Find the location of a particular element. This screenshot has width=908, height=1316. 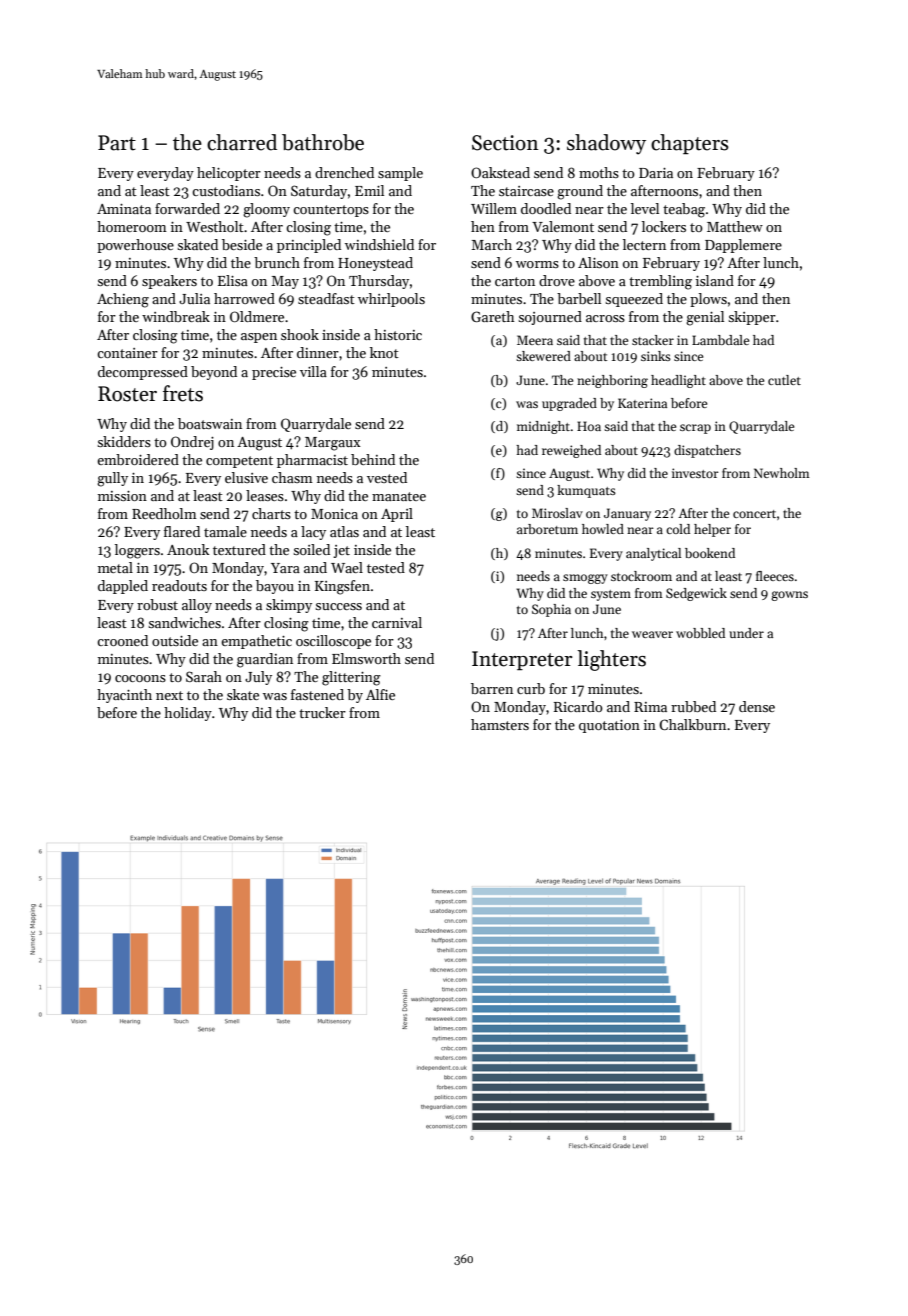

helicopter is located at coordinates (229, 174).
